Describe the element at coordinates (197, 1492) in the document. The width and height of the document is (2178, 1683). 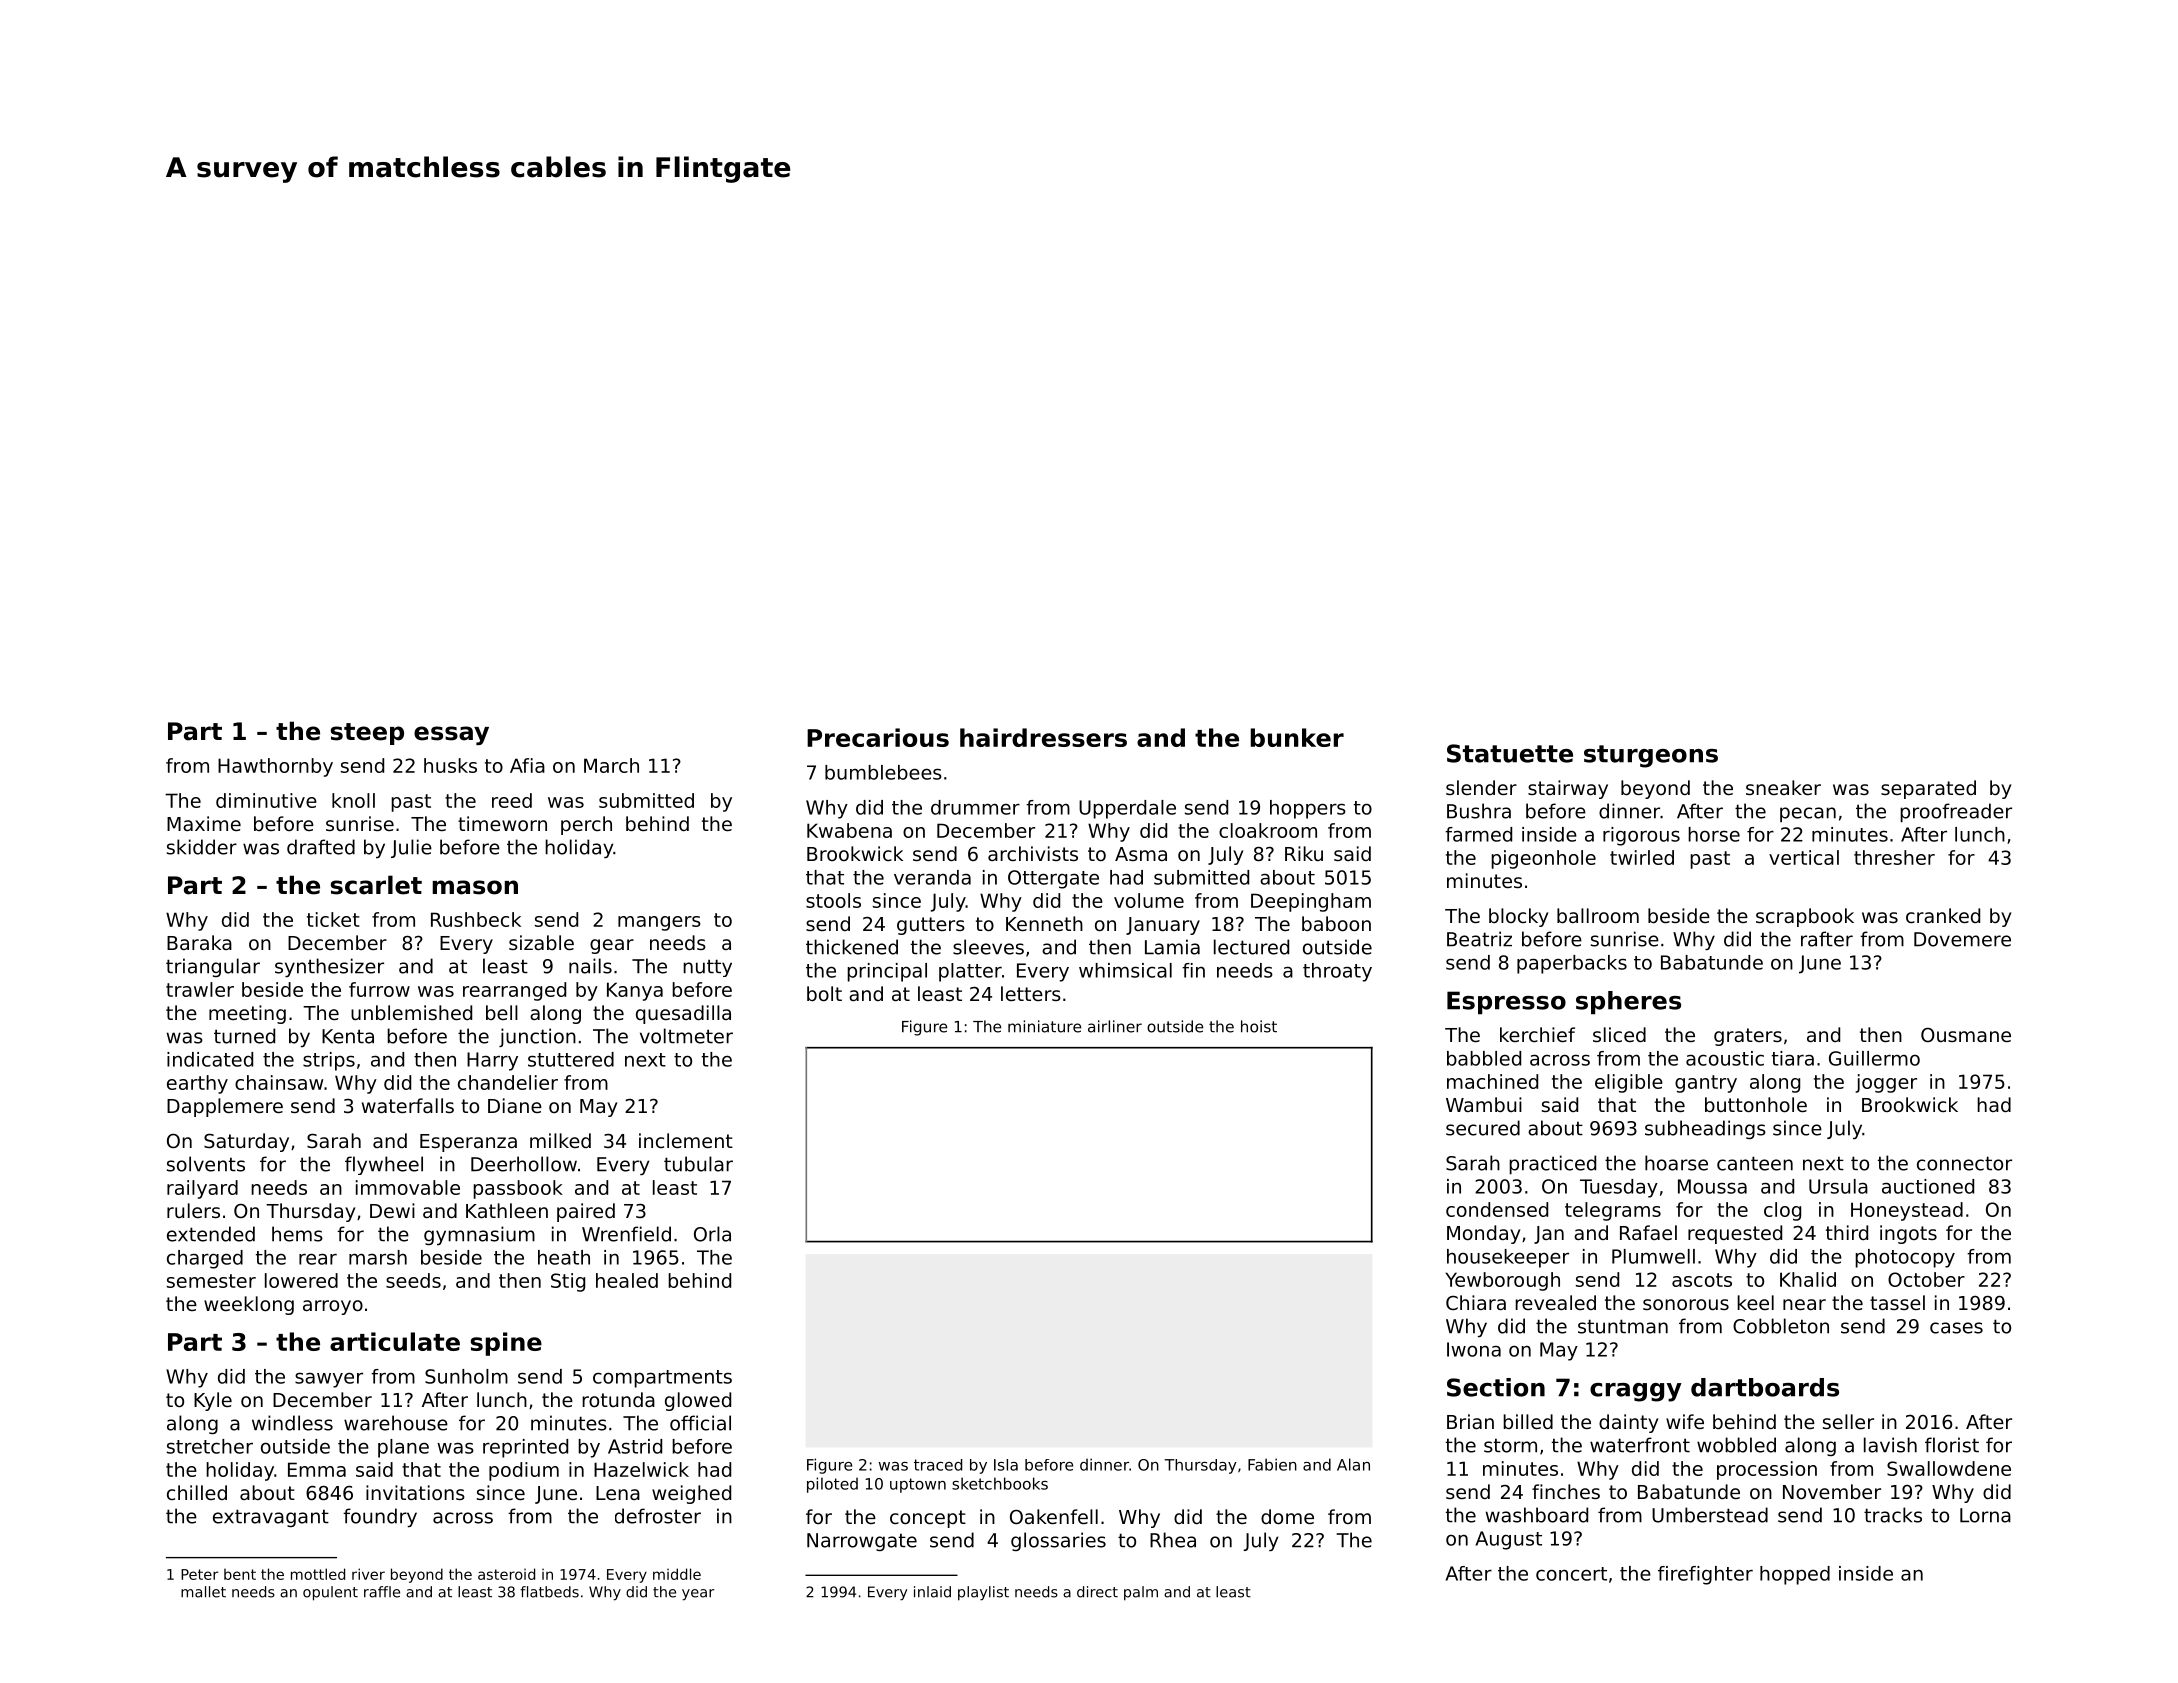
I see `chilled` at that location.
